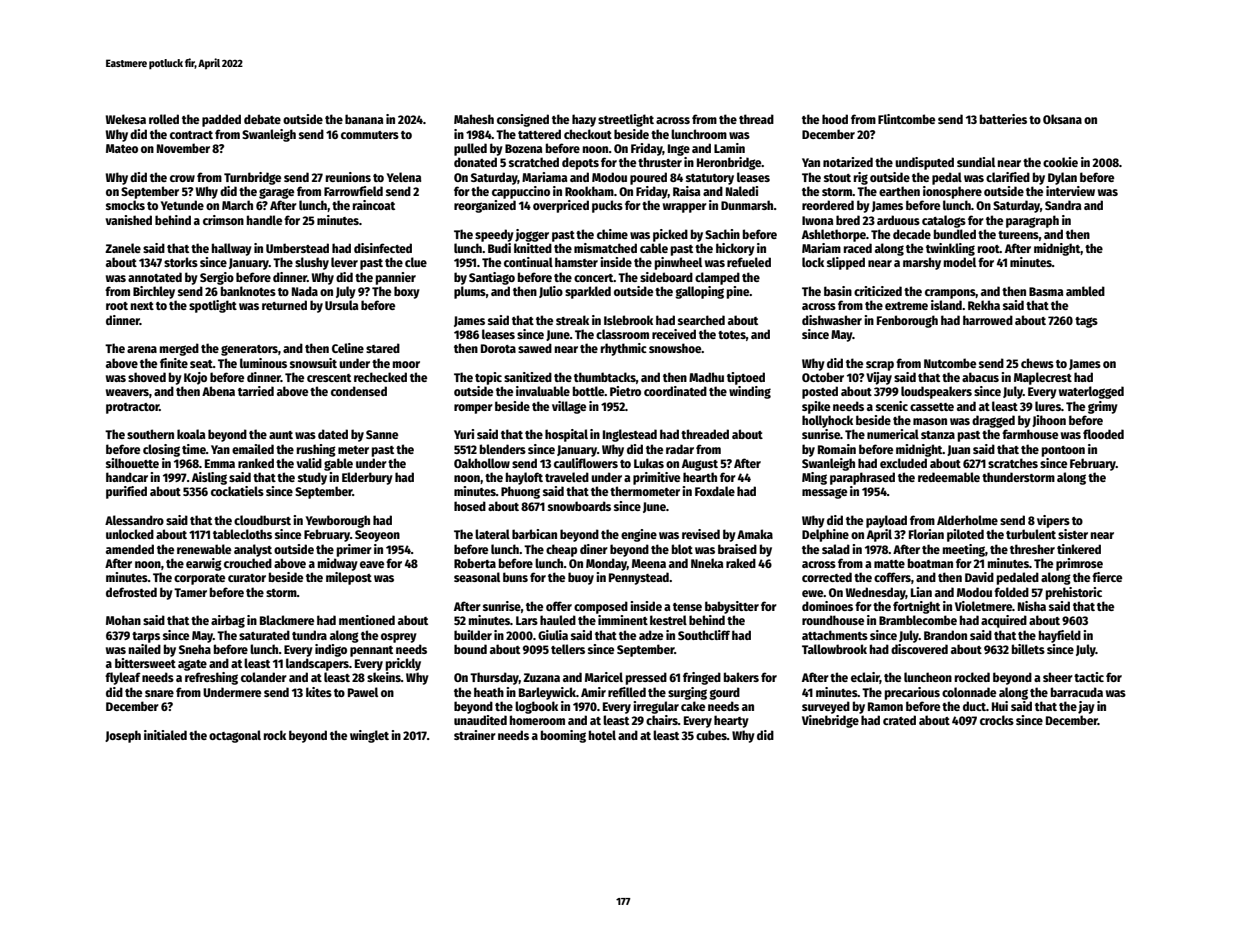 This screenshot has width=1233, height=952. What do you see at coordinates (547, 693) in the screenshot?
I see `Barleywick` at bounding box center [547, 693].
